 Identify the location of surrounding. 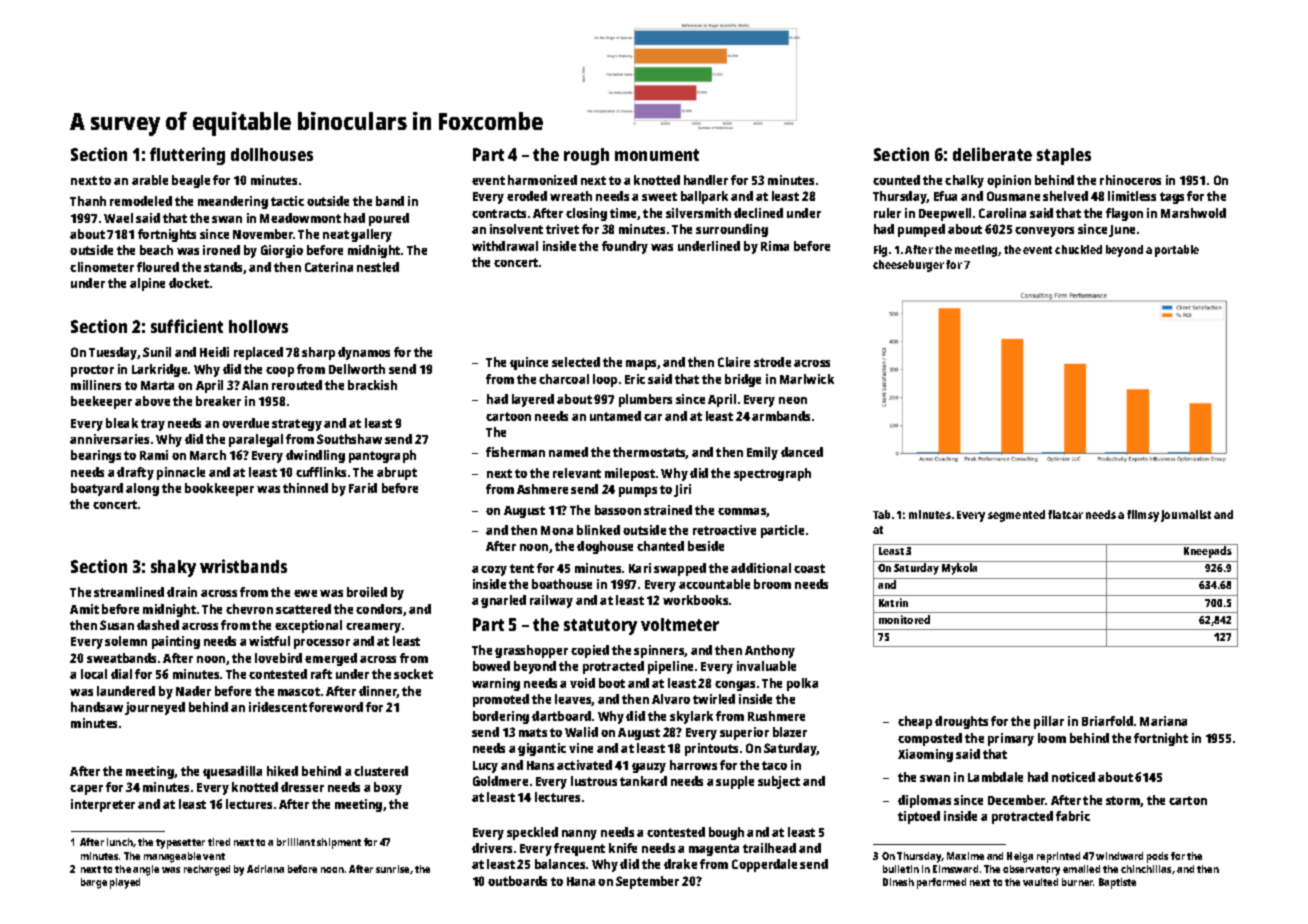
(732, 230).
